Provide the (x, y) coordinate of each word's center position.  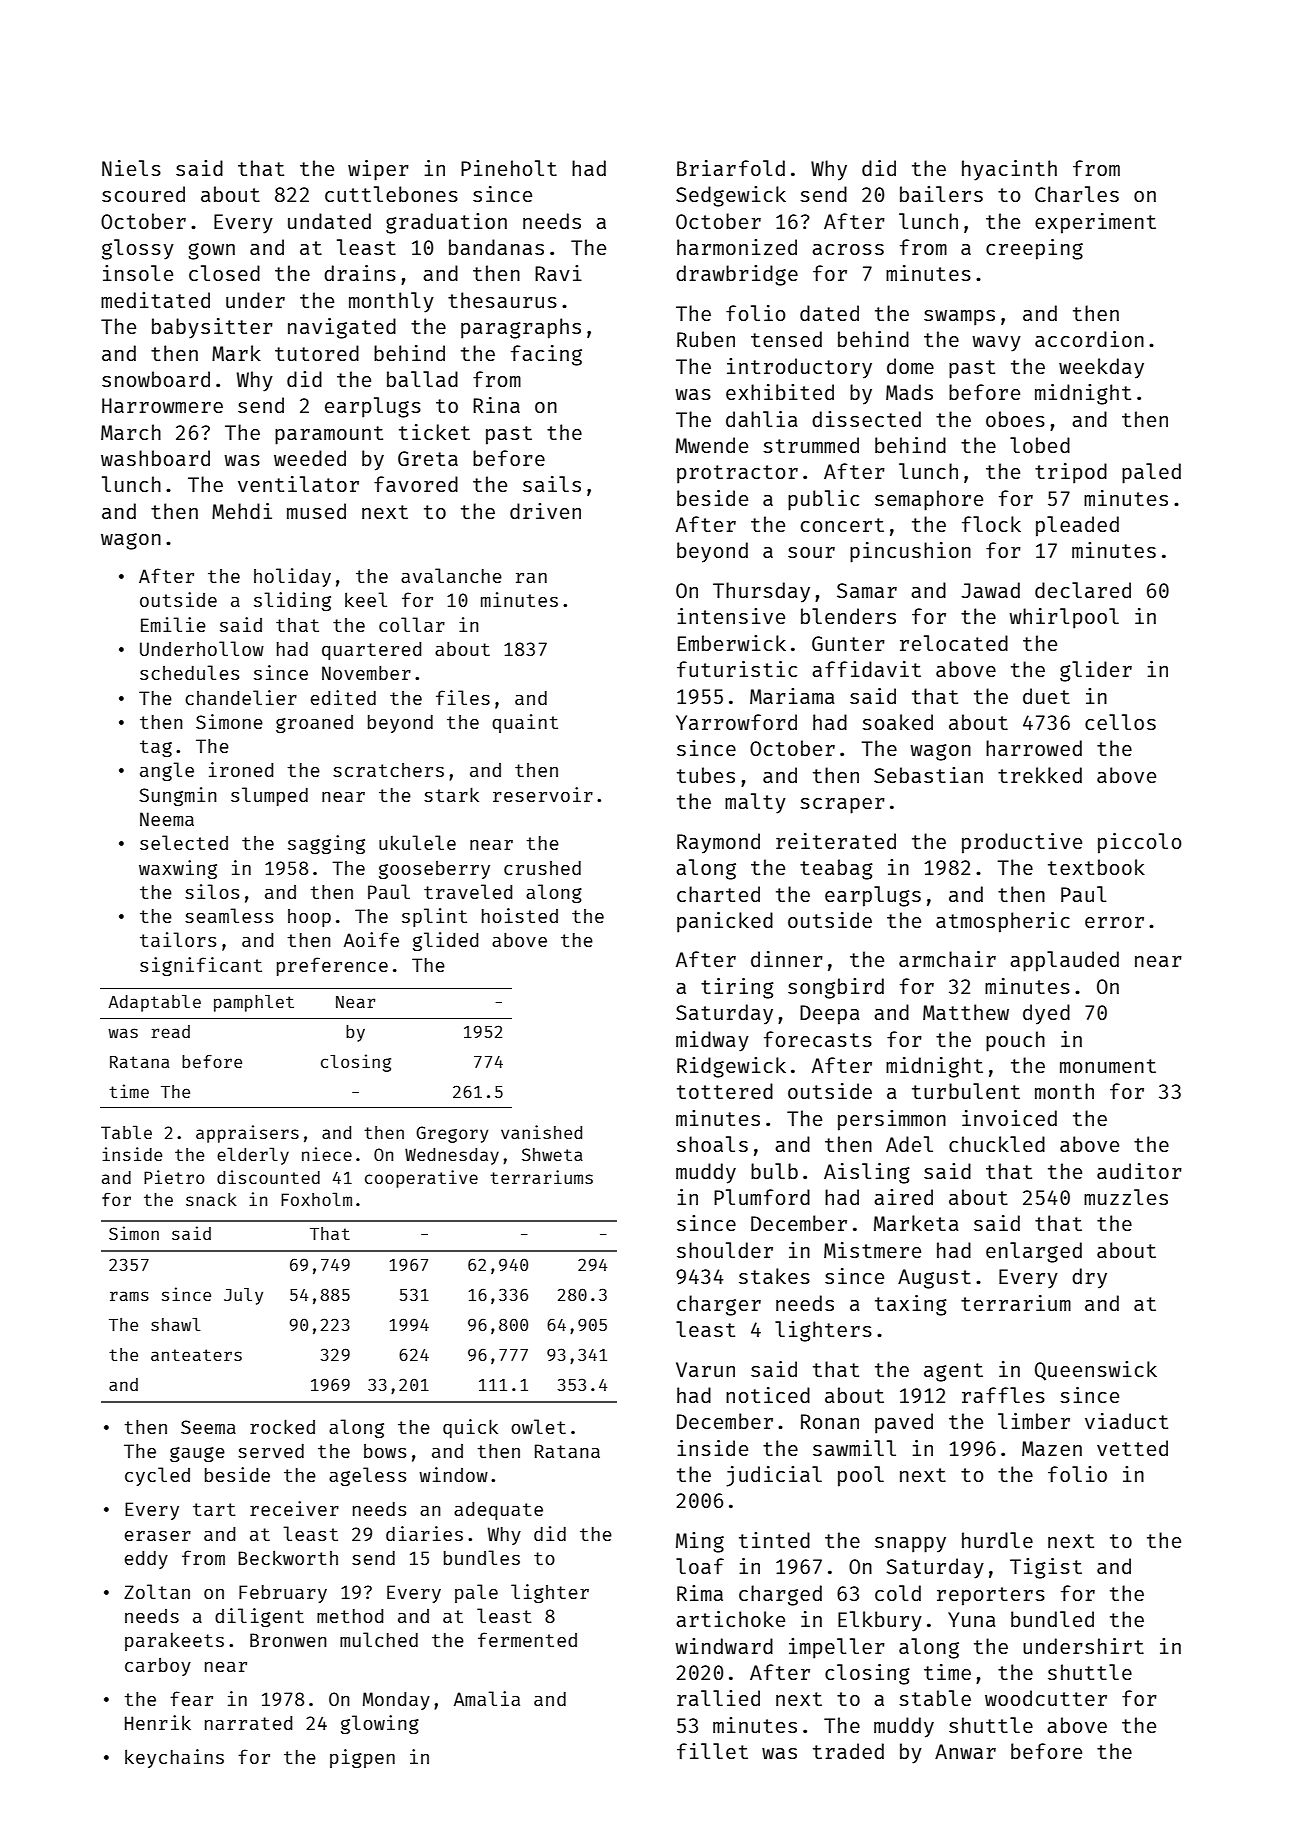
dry (1089, 1278)
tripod (1071, 473)
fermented (527, 1639)
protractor (737, 474)
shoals (712, 1144)
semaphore (929, 500)
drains (360, 273)
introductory (799, 368)
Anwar (965, 1751)
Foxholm (316, 1199)
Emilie (173, 624)
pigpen (362, 1758)
